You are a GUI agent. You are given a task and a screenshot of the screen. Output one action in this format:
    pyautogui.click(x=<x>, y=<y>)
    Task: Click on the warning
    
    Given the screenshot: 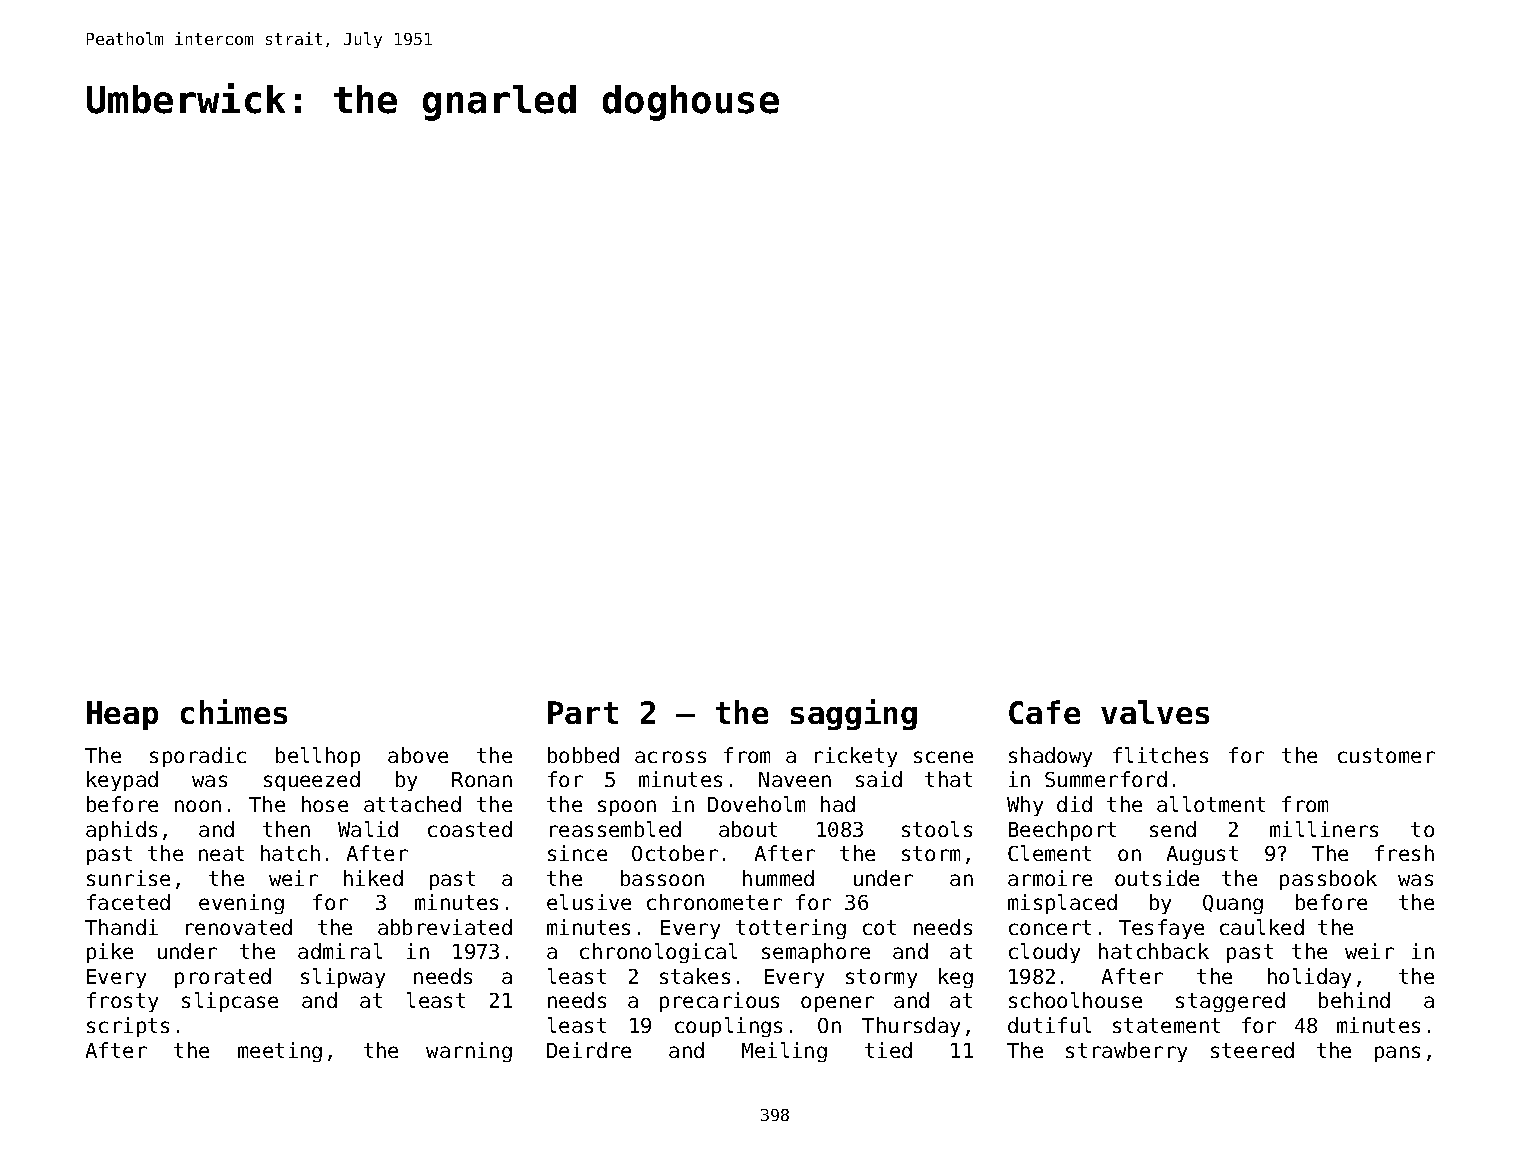 What is the action you would take?
    pyautogui.click(x=469, y=1052)
